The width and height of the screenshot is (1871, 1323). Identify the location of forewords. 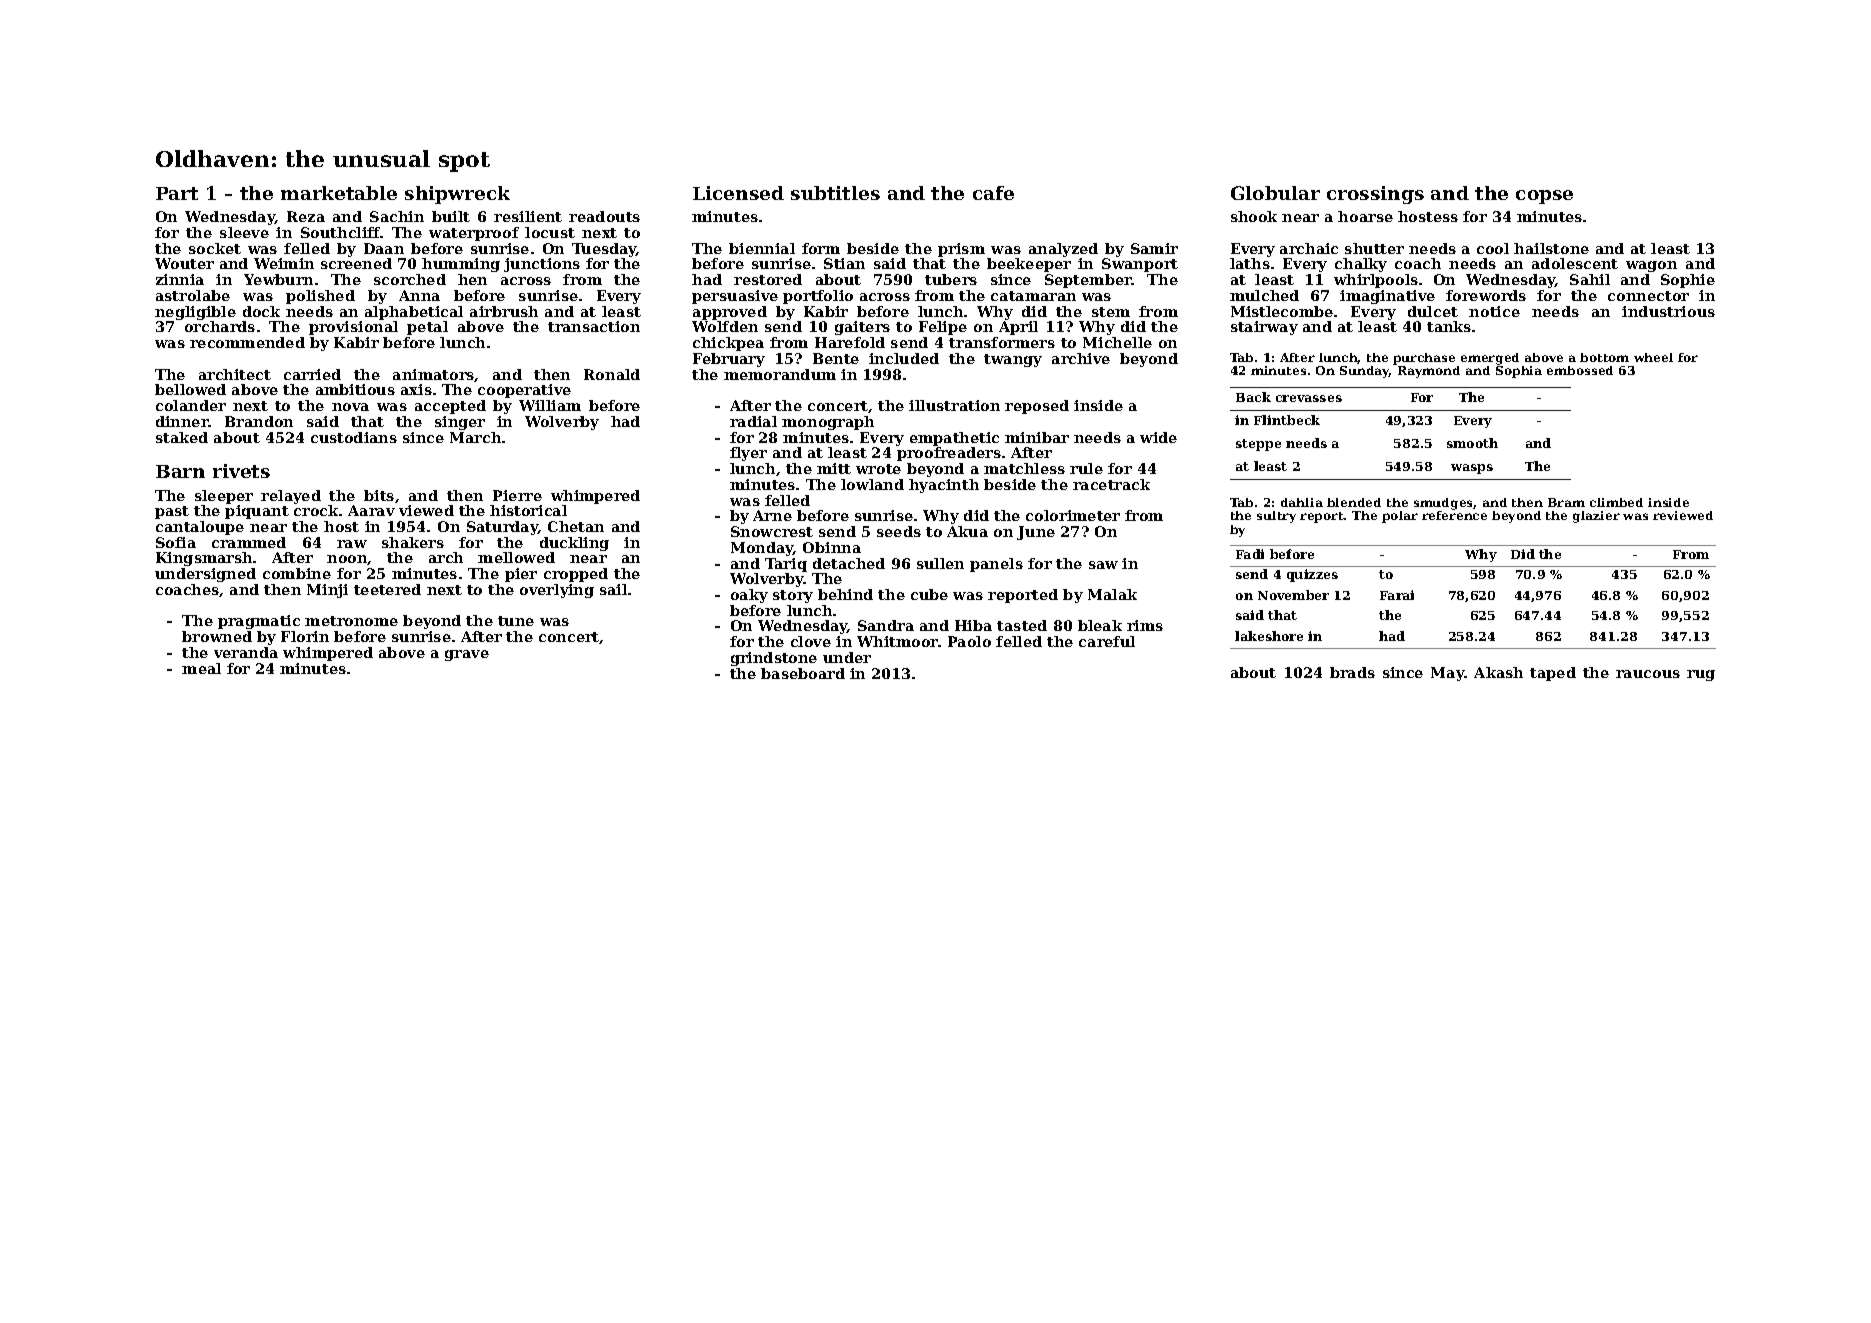
(1486, 295).
